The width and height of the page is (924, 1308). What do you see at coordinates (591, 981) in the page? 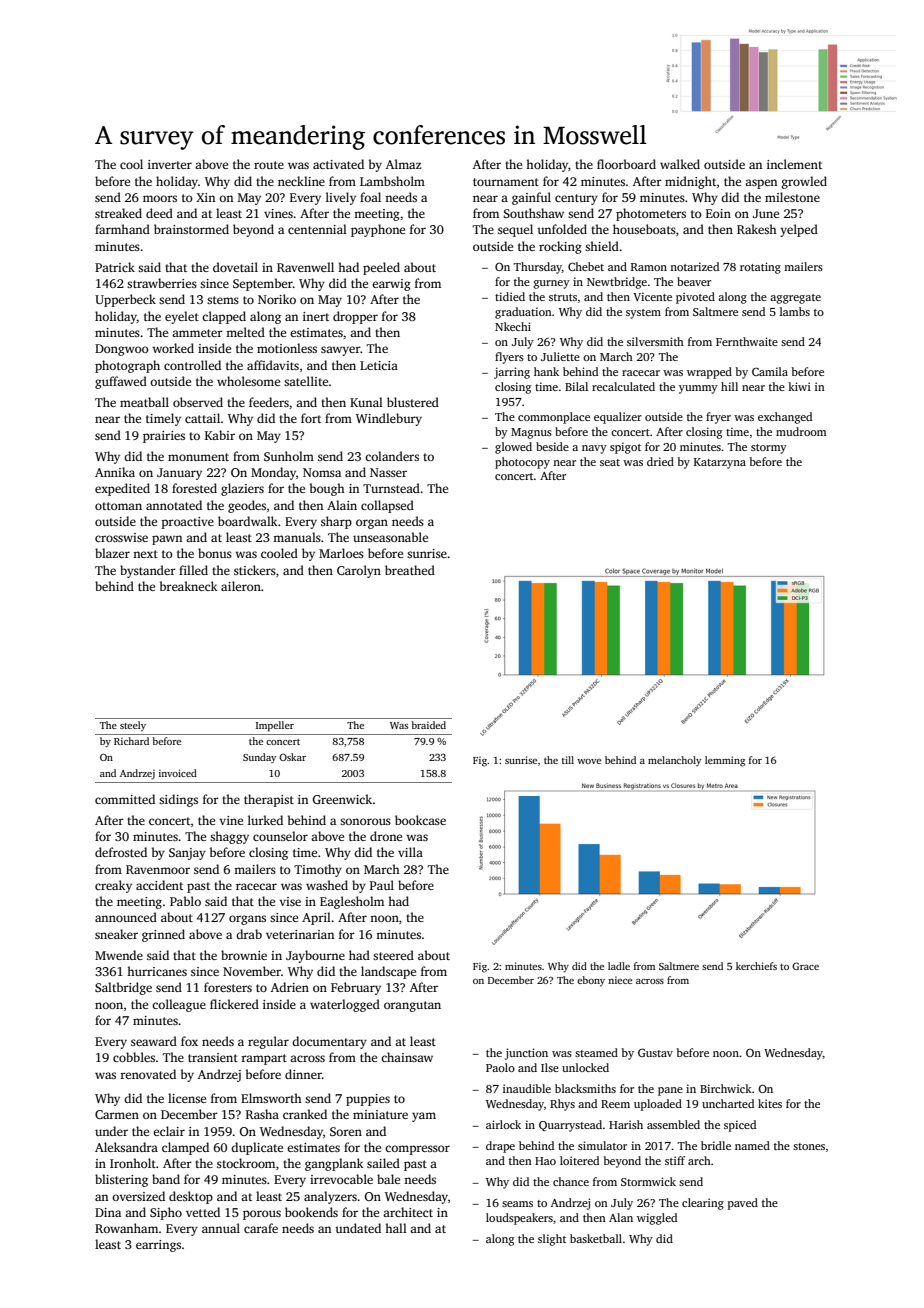
I see `ebony` at bounding box center [591, 981].
